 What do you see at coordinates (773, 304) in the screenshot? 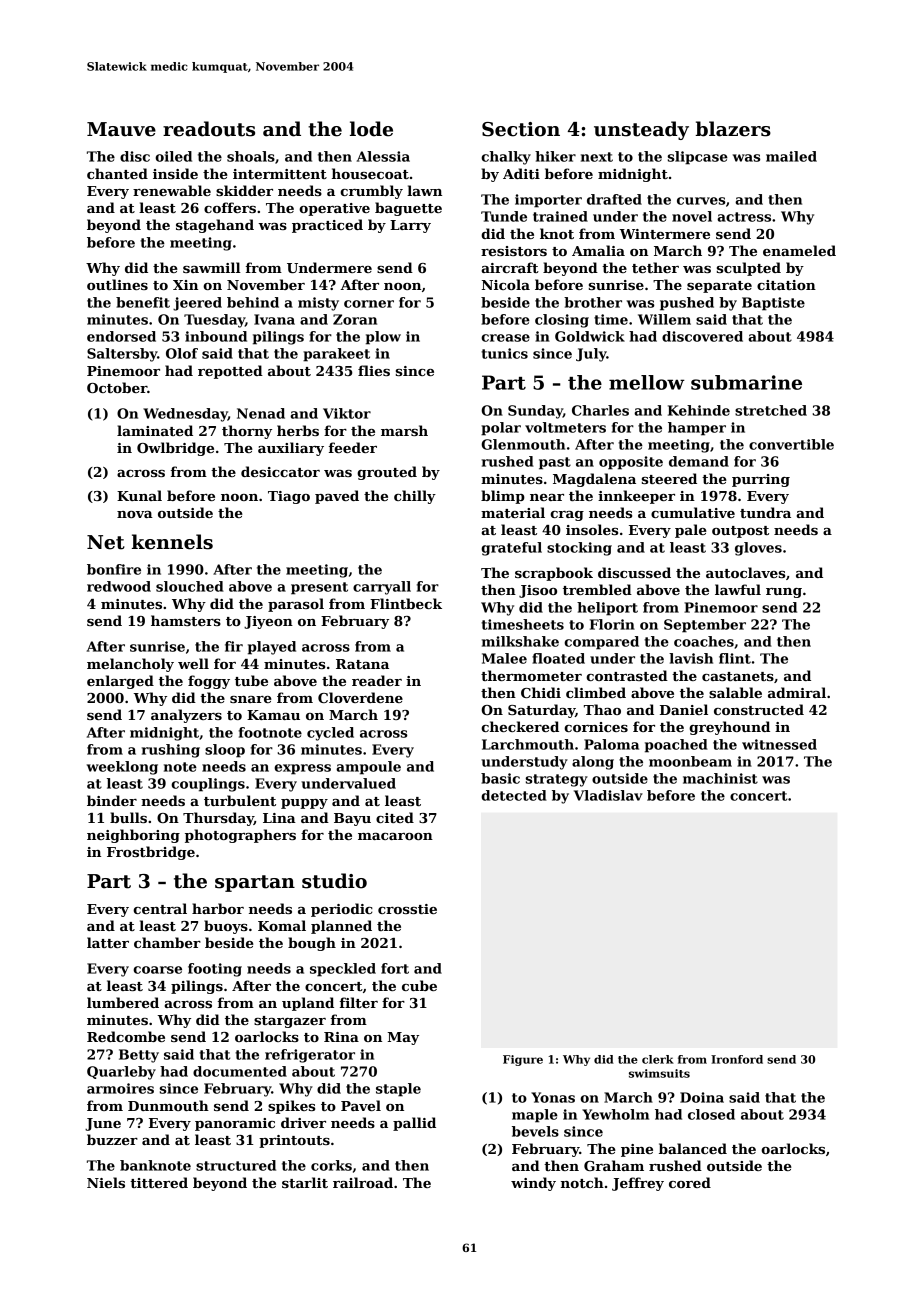
I see `Baptiste` at bounding box center [773, 304].
